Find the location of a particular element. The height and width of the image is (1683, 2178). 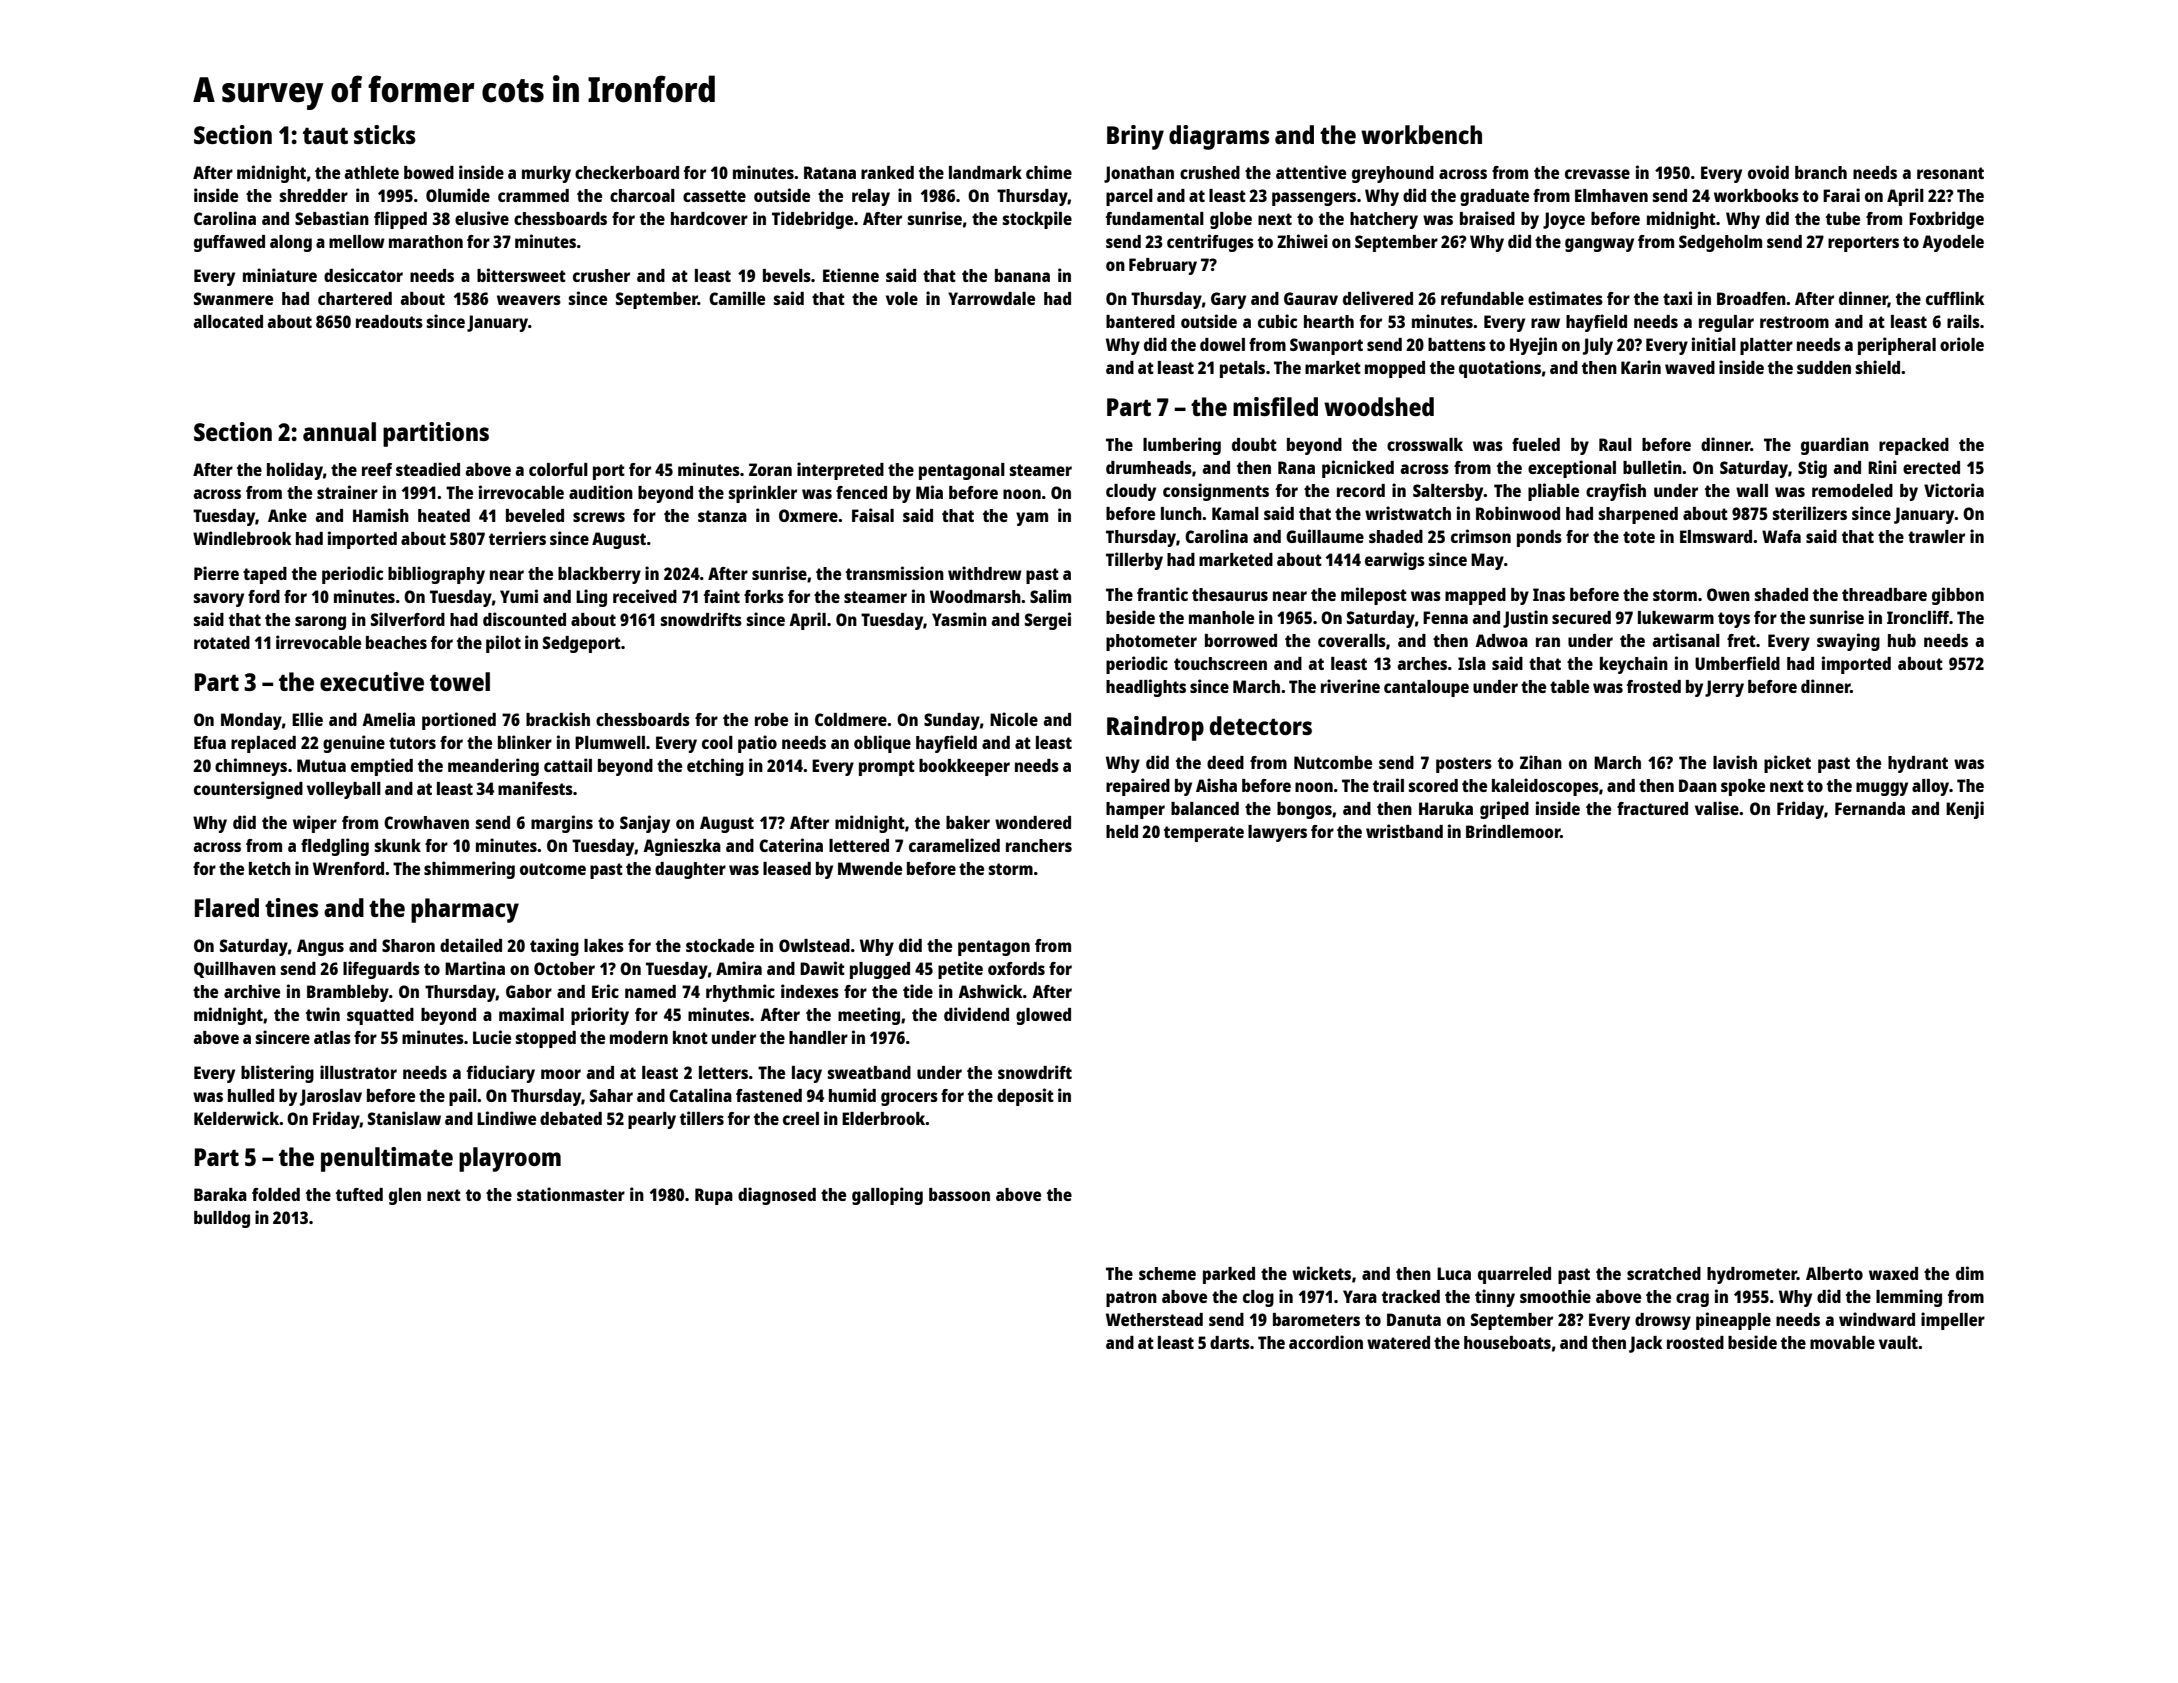

Wetherstead is located at coordinates (1154, 1319).
